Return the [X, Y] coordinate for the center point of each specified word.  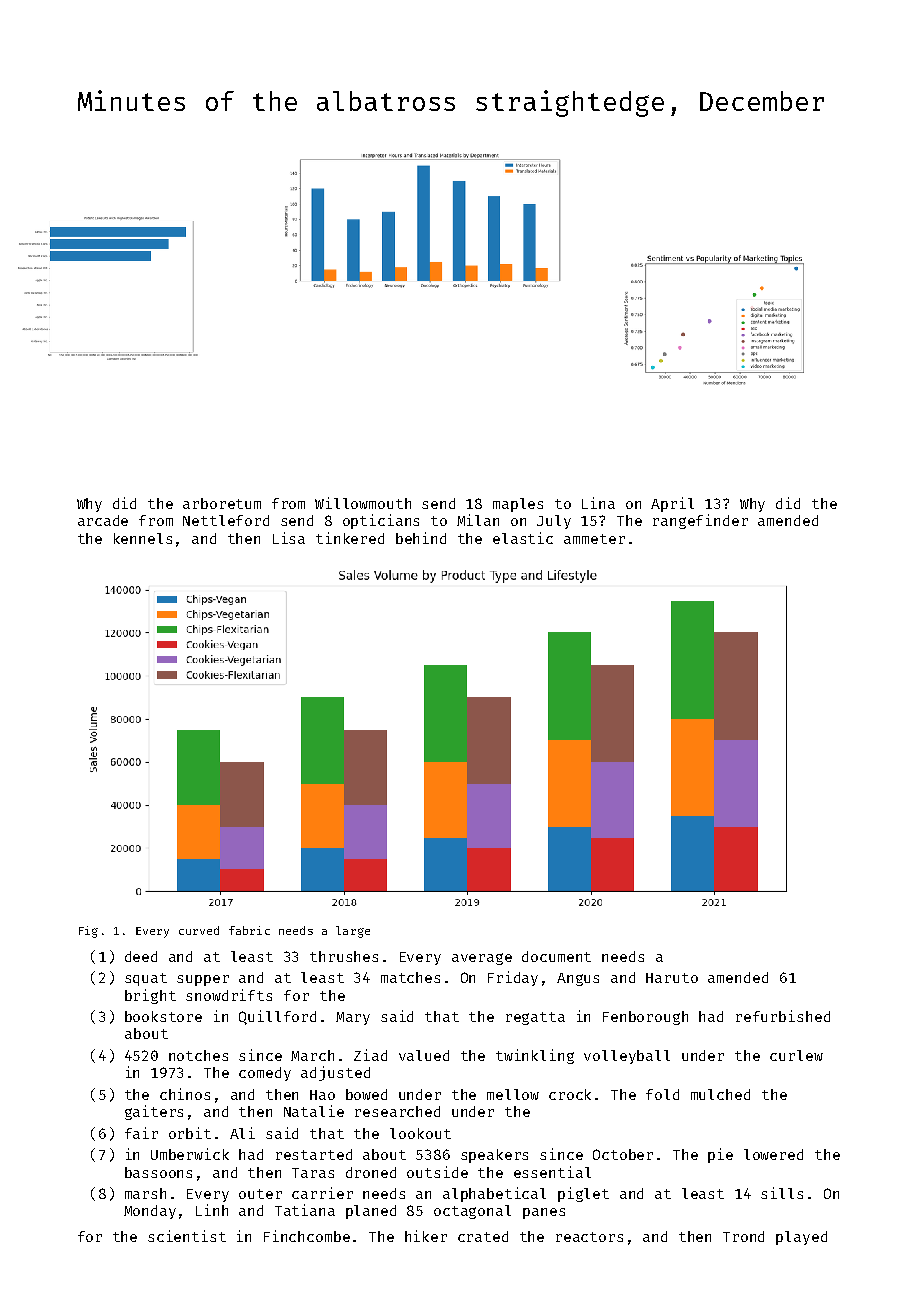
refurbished [783, 1016]
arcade [103, 520]
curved [199, 930]
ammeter [594, 539]
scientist [187, 1236]
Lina [598, 503]
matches [410, 977]
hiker [426, 1236]
